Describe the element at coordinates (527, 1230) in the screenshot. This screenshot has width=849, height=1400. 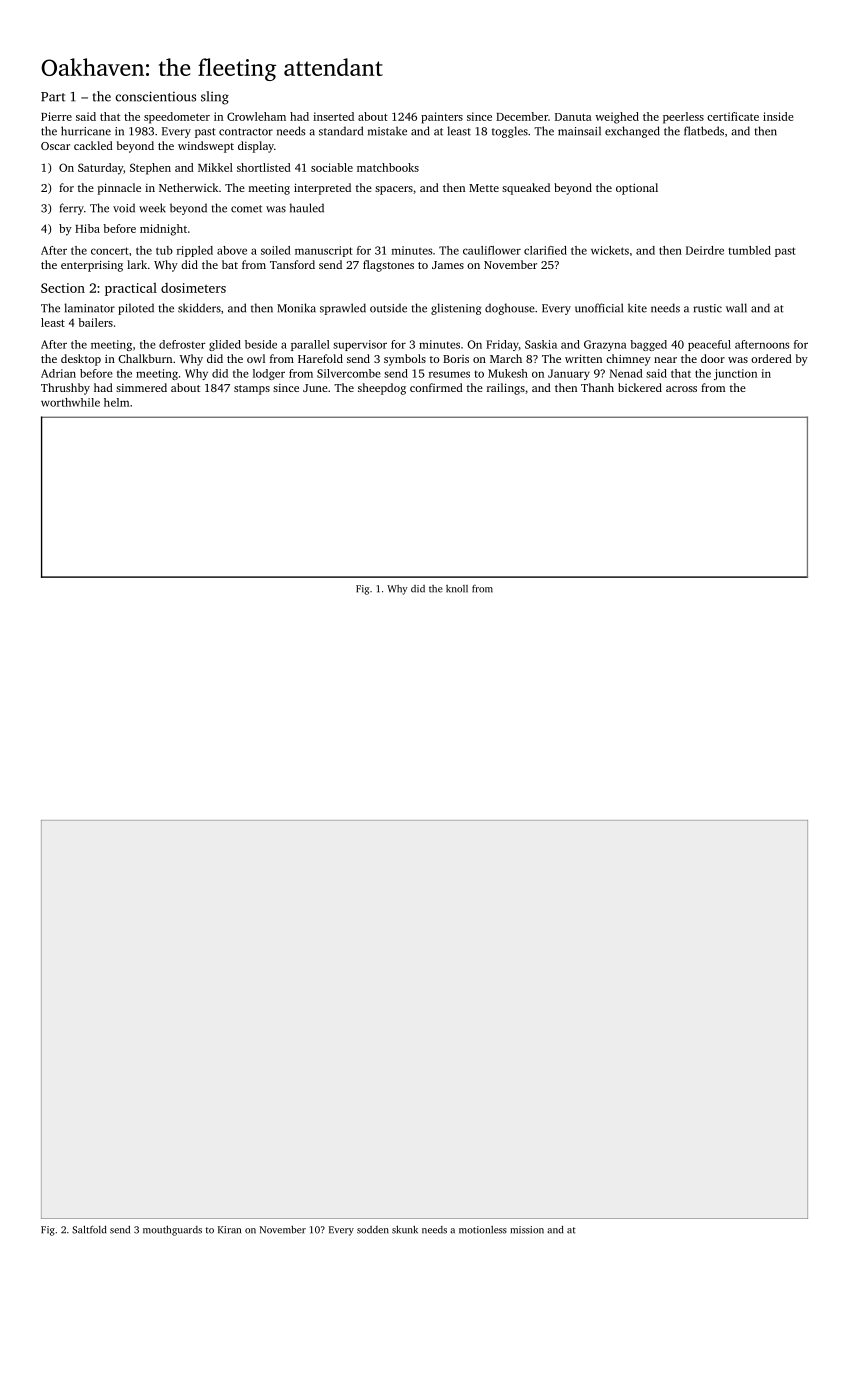
I see `mission` at that location.
